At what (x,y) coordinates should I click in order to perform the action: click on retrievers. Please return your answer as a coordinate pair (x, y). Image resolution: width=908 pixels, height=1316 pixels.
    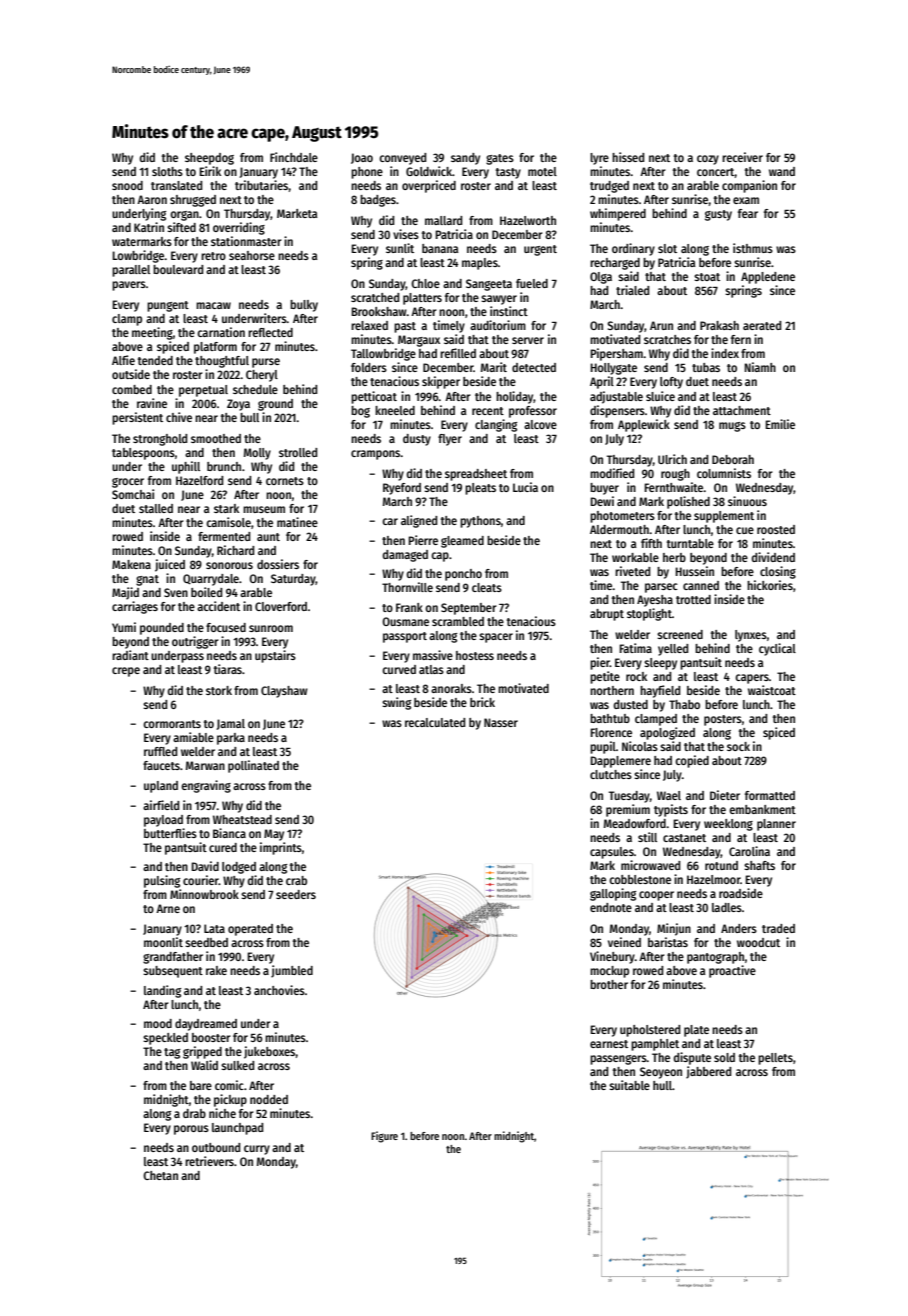
    Looking at the image, I should click on (209, 1161).
